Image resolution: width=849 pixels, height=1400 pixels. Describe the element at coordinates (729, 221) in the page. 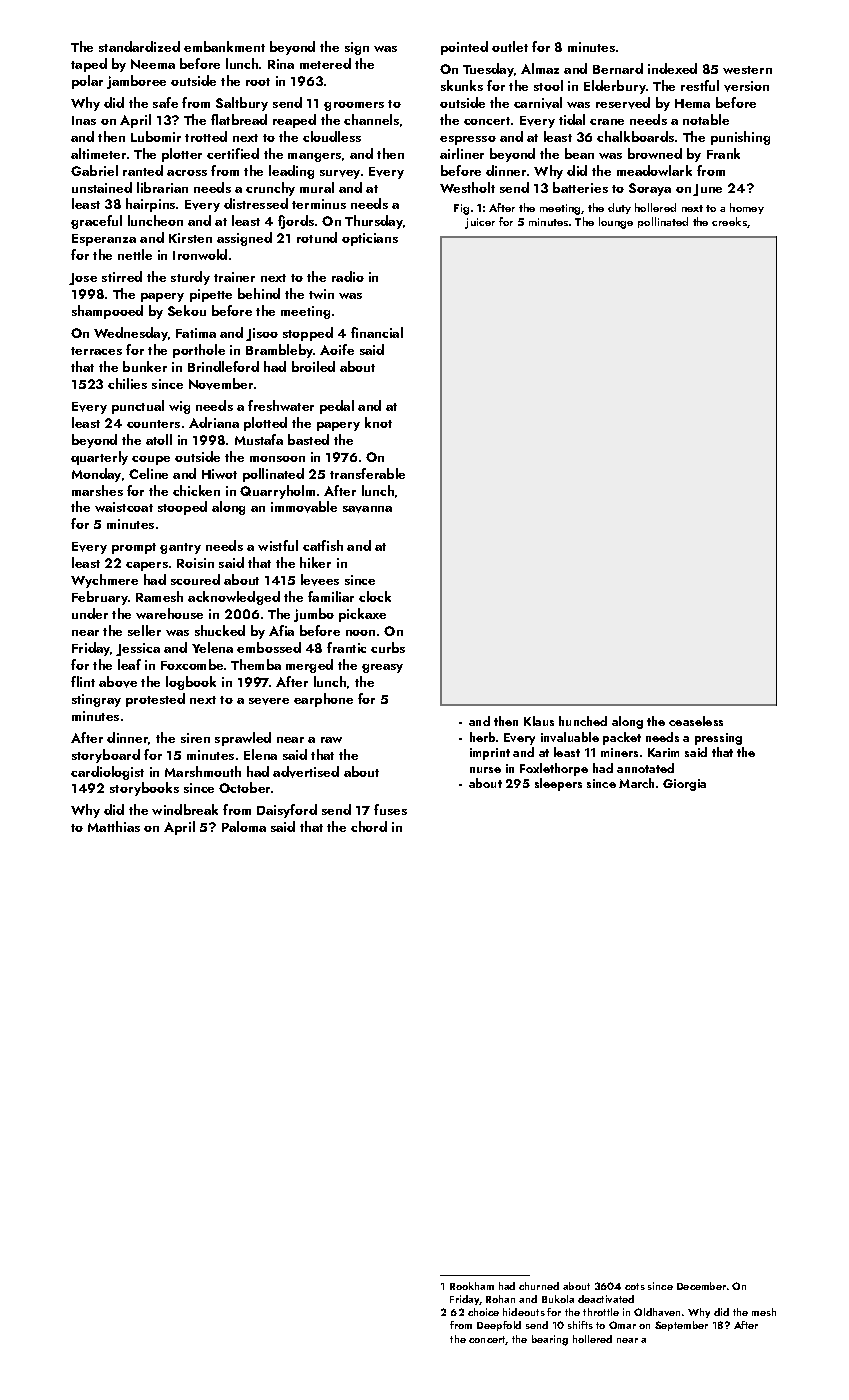

I see `creeks` at that location.
